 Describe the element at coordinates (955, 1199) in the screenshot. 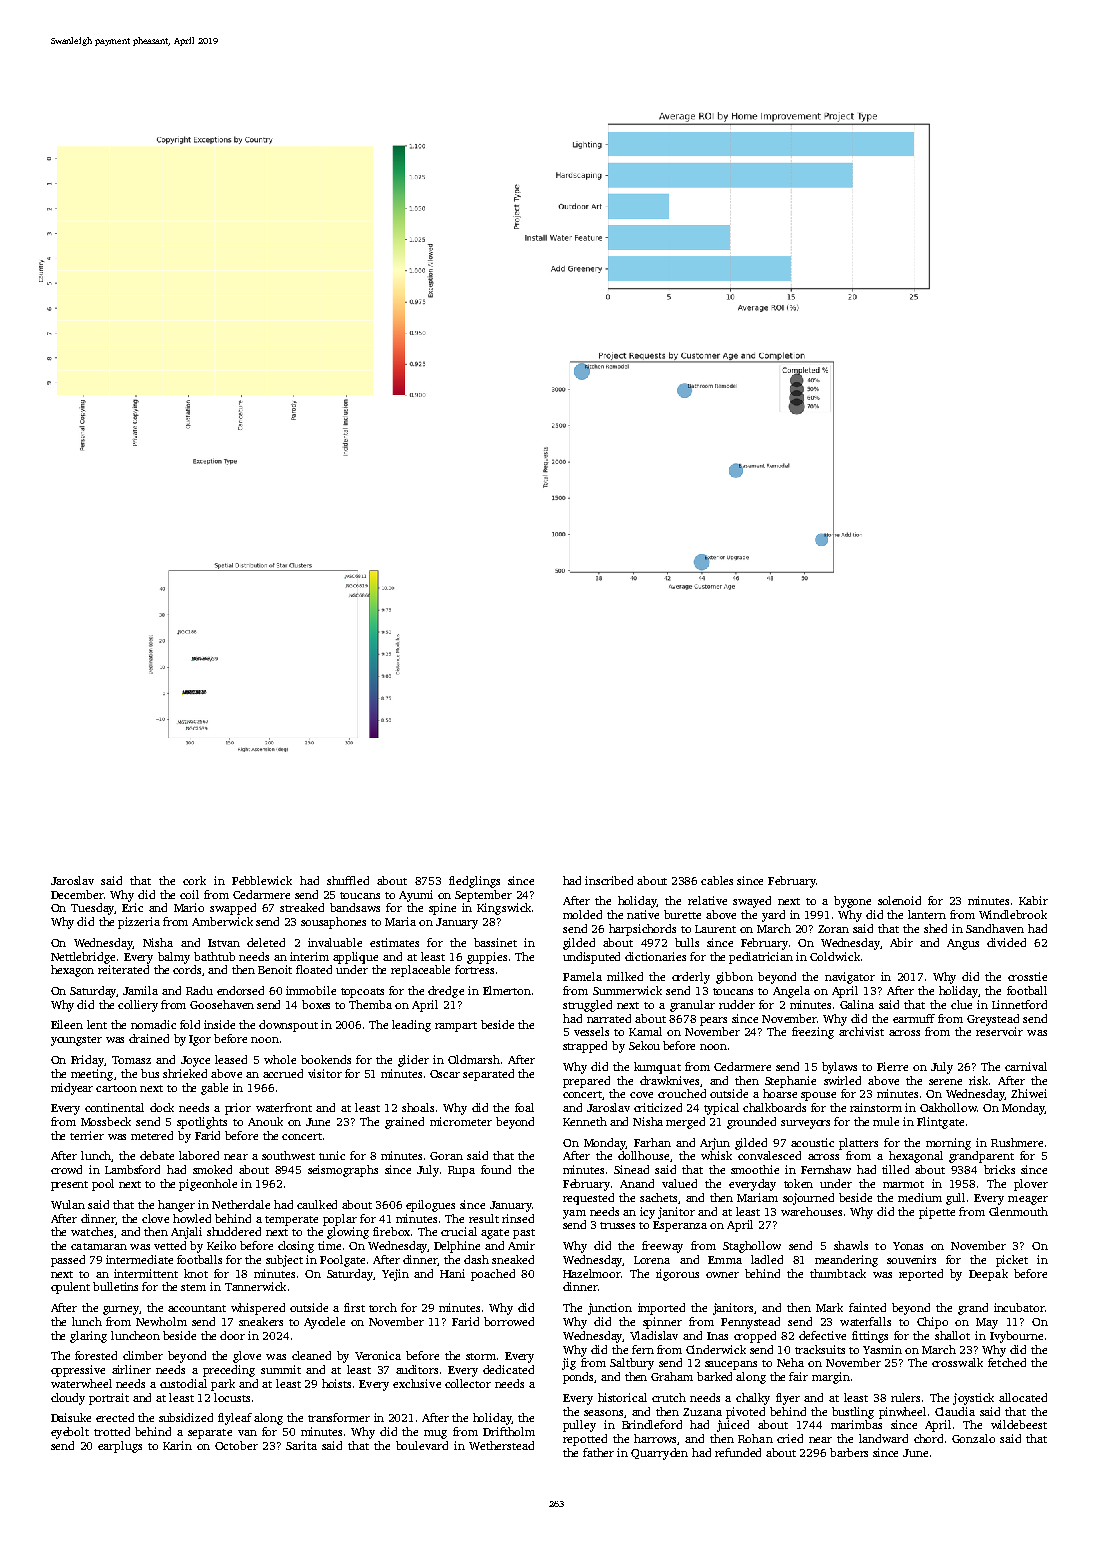

I see `gull` at that location.
